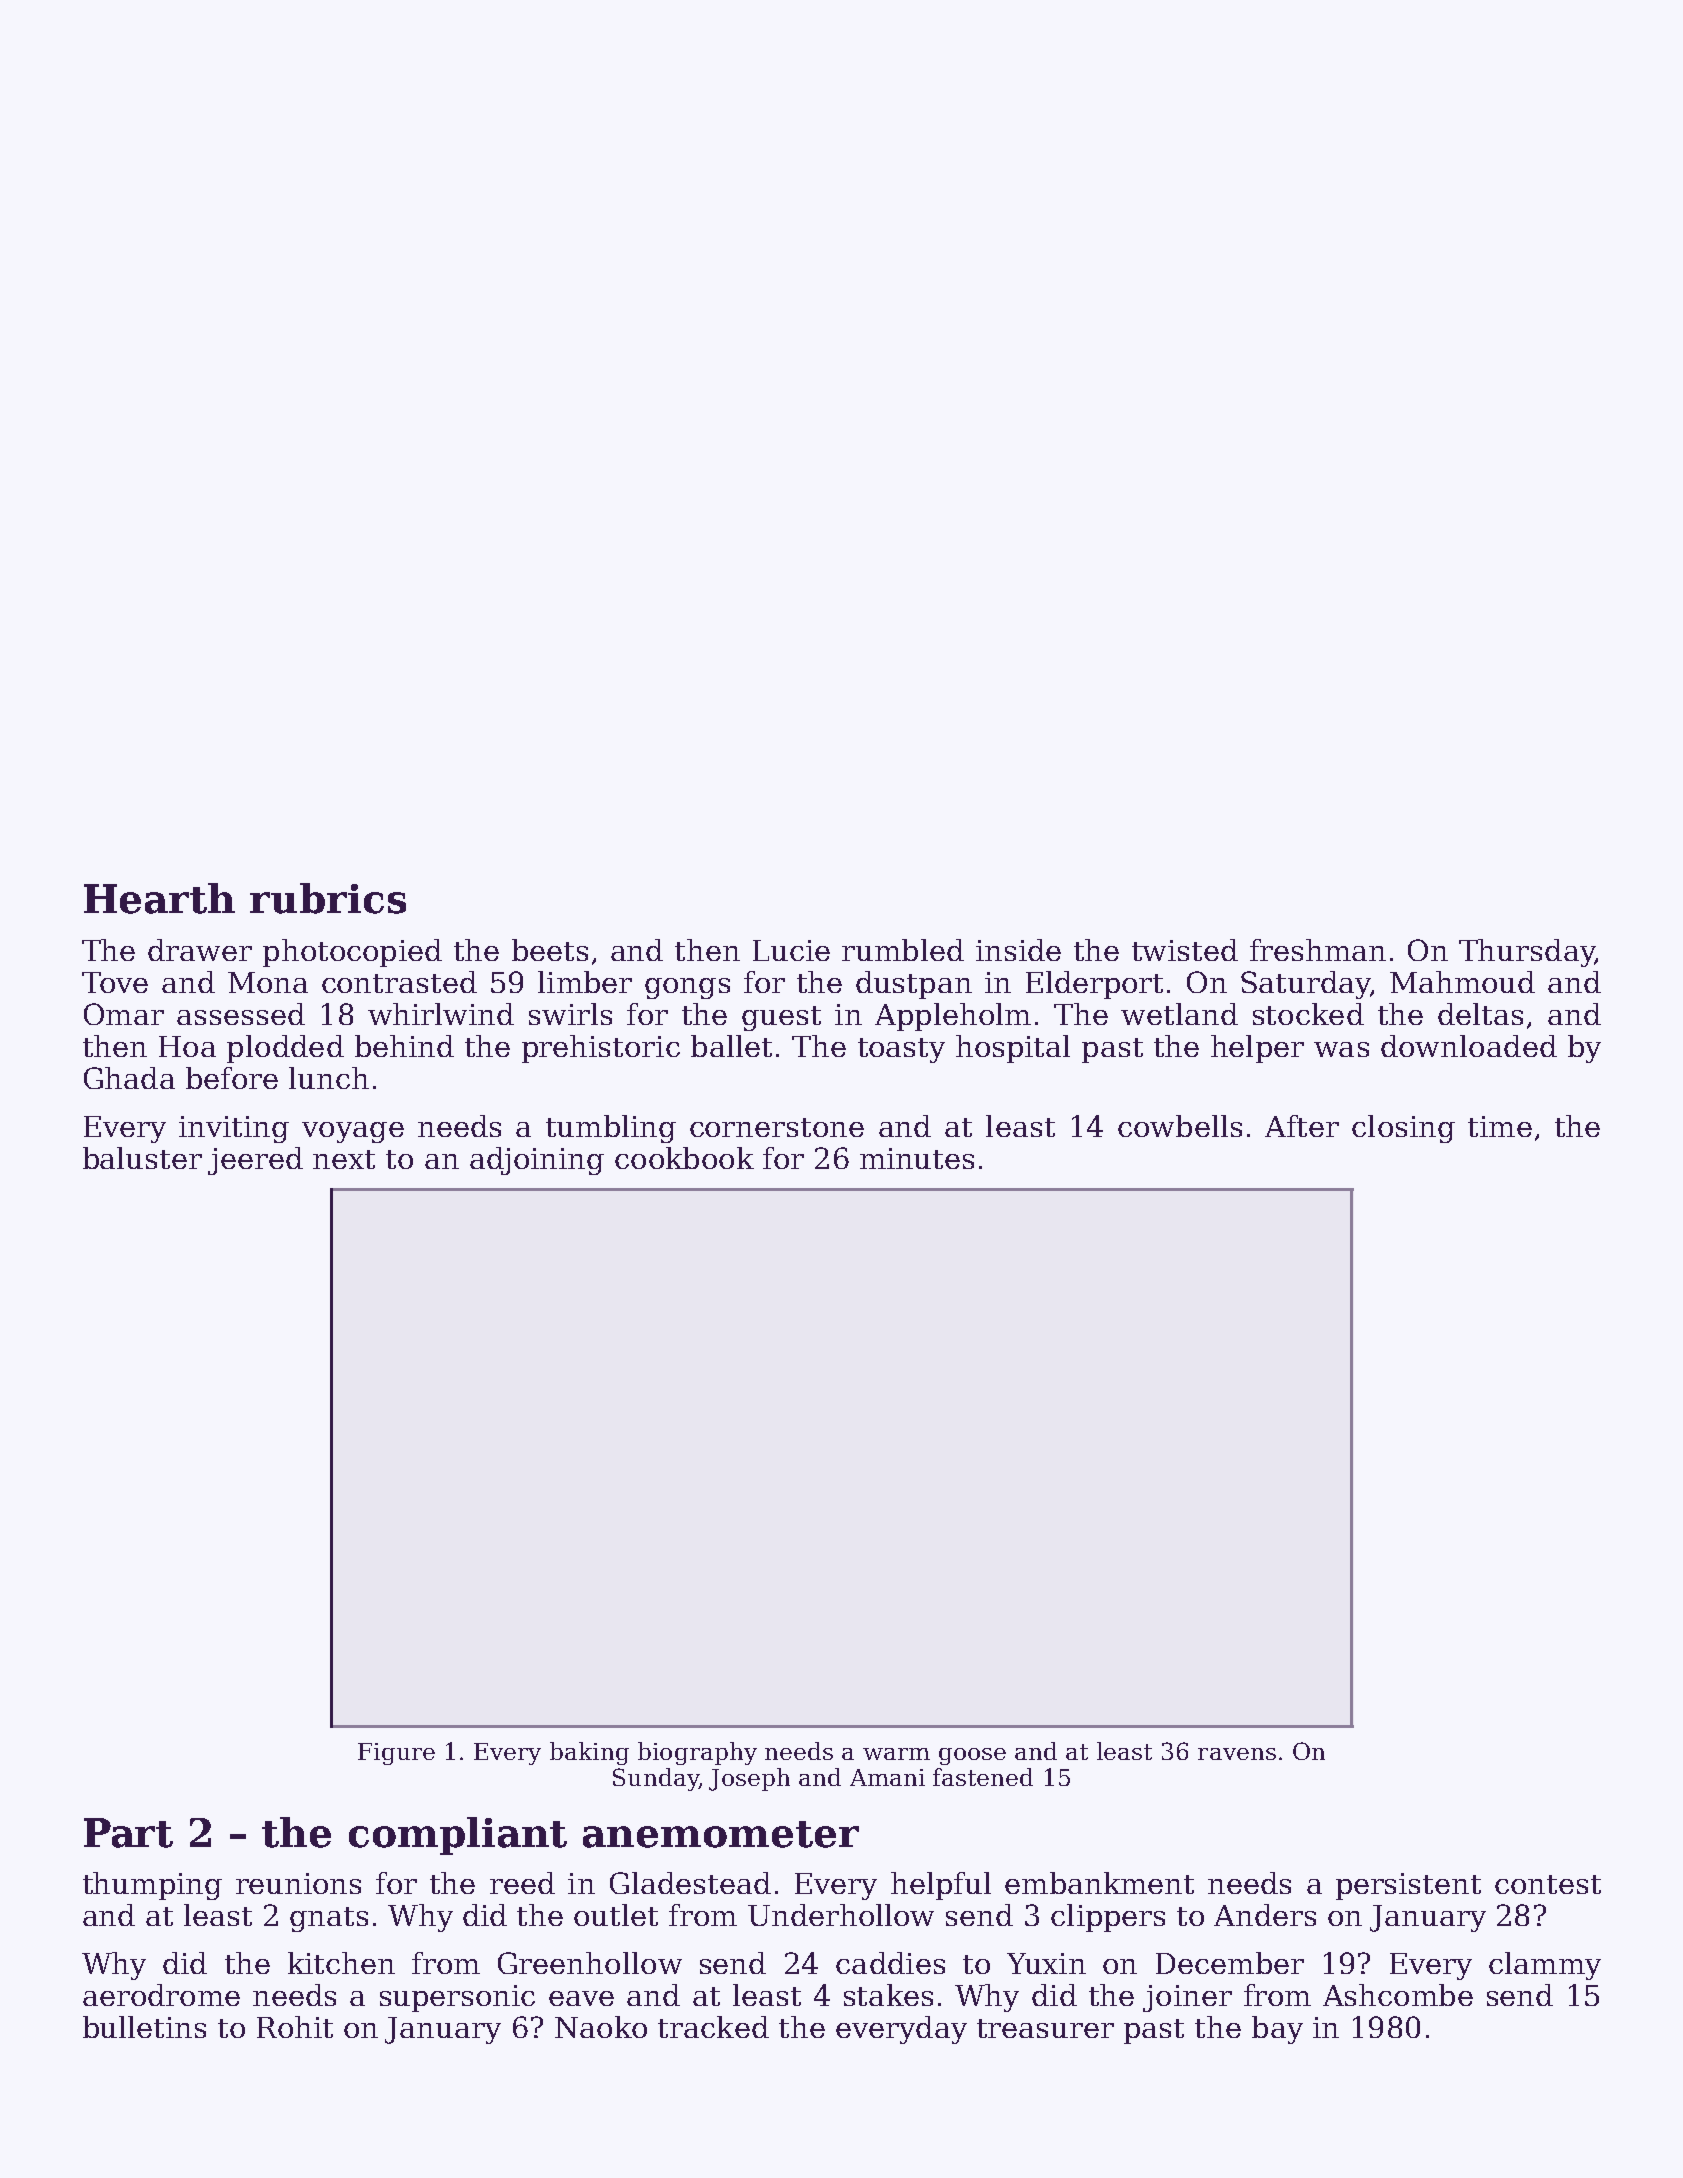  Describe the element at coordinates (352, 953) in the page. I see `photocopied` at that location.
